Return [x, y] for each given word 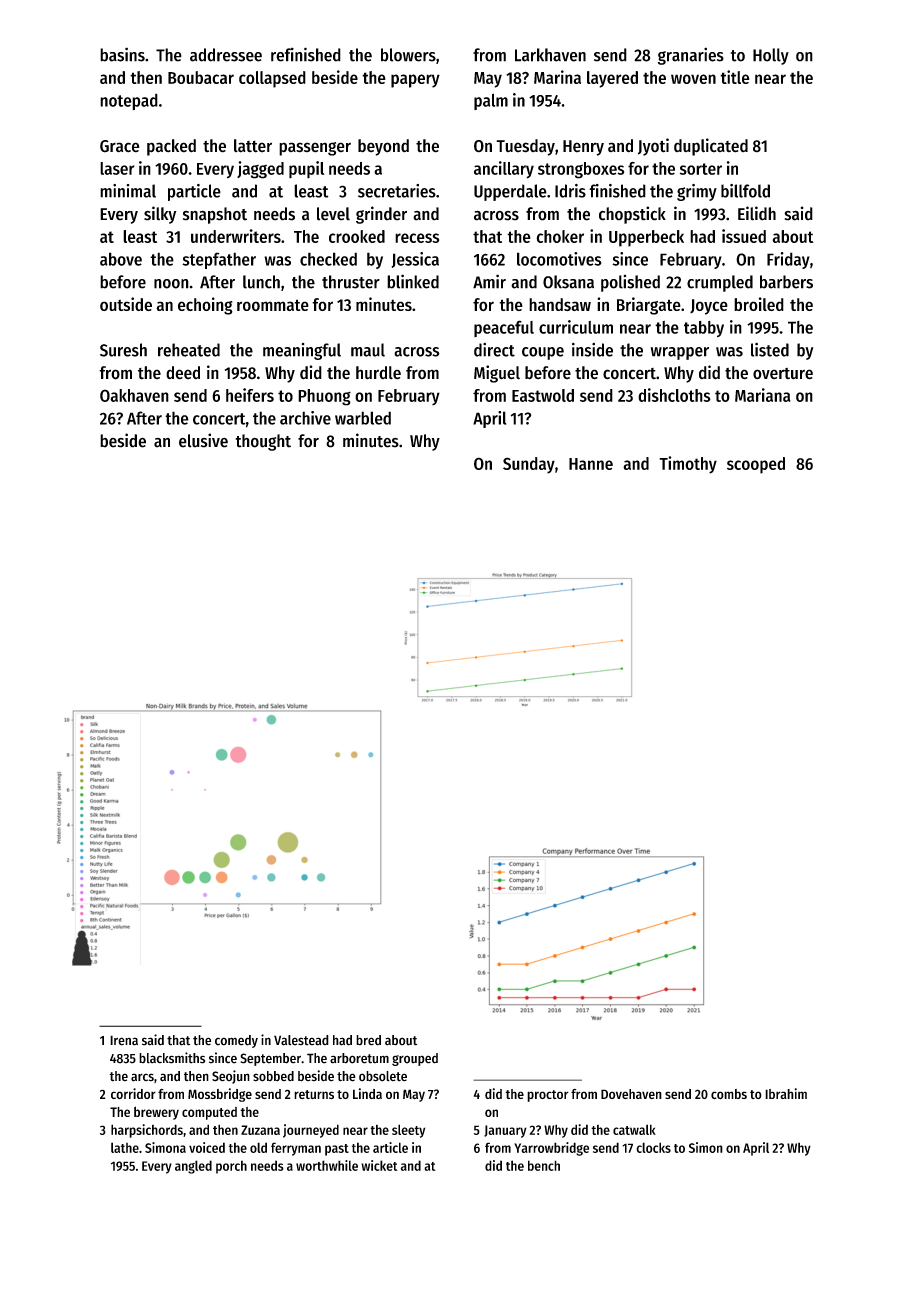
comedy [236, 1041]
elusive [203, 440]
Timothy [688, 465]
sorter [701, 169]
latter [253, 146]
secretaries [397, 191]
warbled [363, 418]
